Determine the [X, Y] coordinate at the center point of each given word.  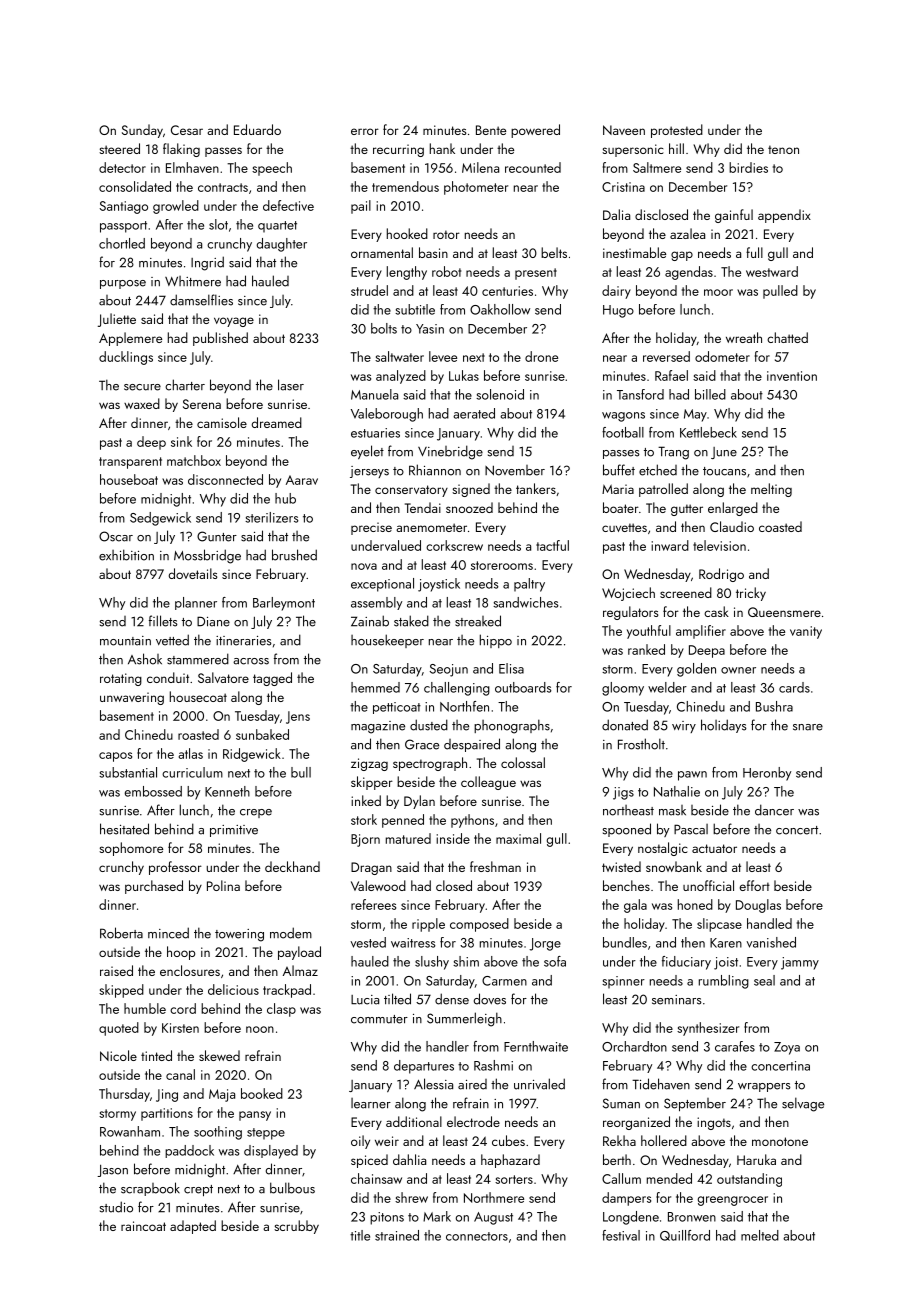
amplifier [701, 632]
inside [453, 838]
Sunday [142, 131]
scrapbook [150, 1189]
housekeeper [387, 641]
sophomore [131, 849]
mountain [125, 641]
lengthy [407, 273]
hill [676, 148]
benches [626, 885]
